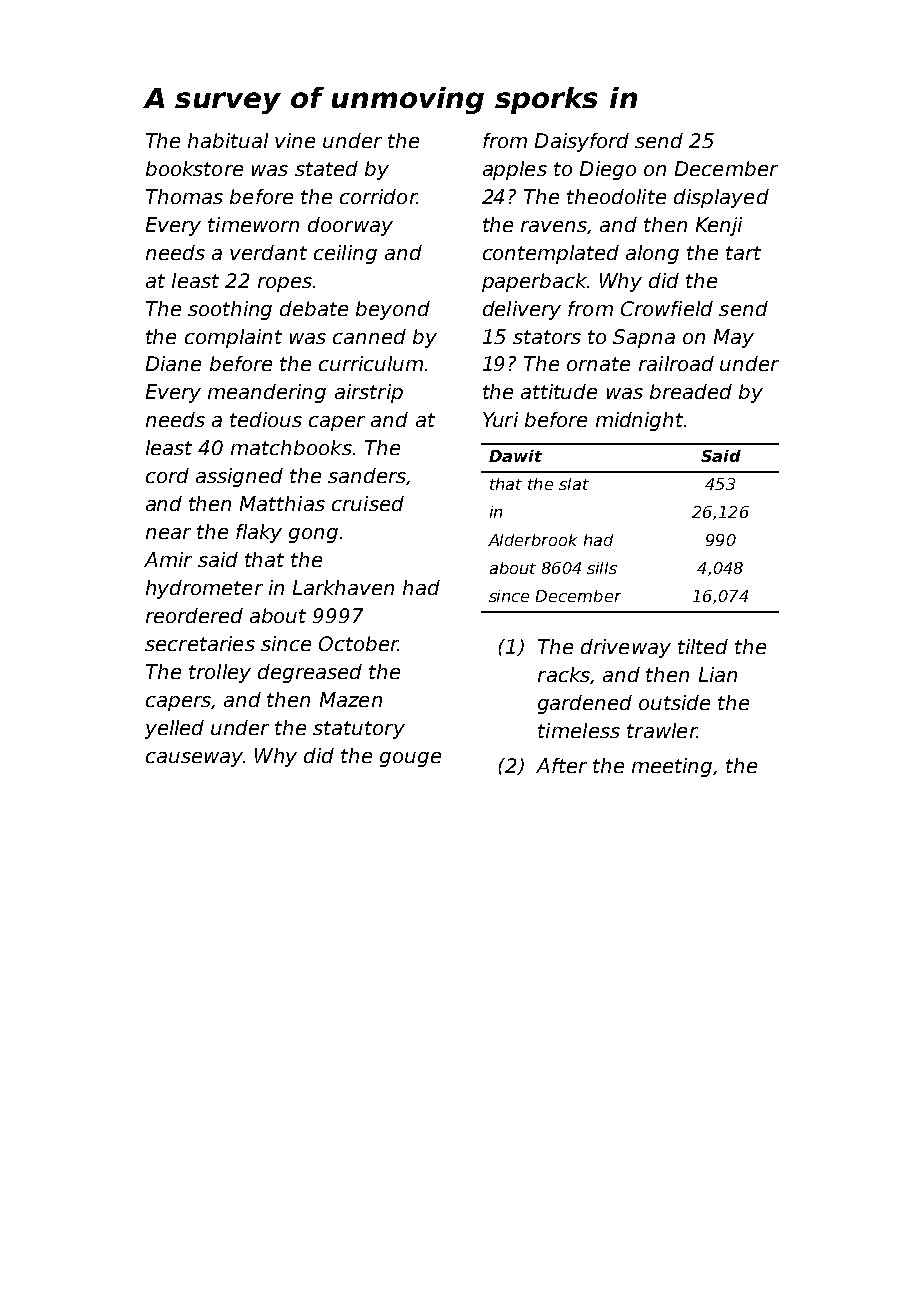 This page has height=1311, width=924. Describe the element at coordinates (515, 170) in the page. I see `apples` at that location.
